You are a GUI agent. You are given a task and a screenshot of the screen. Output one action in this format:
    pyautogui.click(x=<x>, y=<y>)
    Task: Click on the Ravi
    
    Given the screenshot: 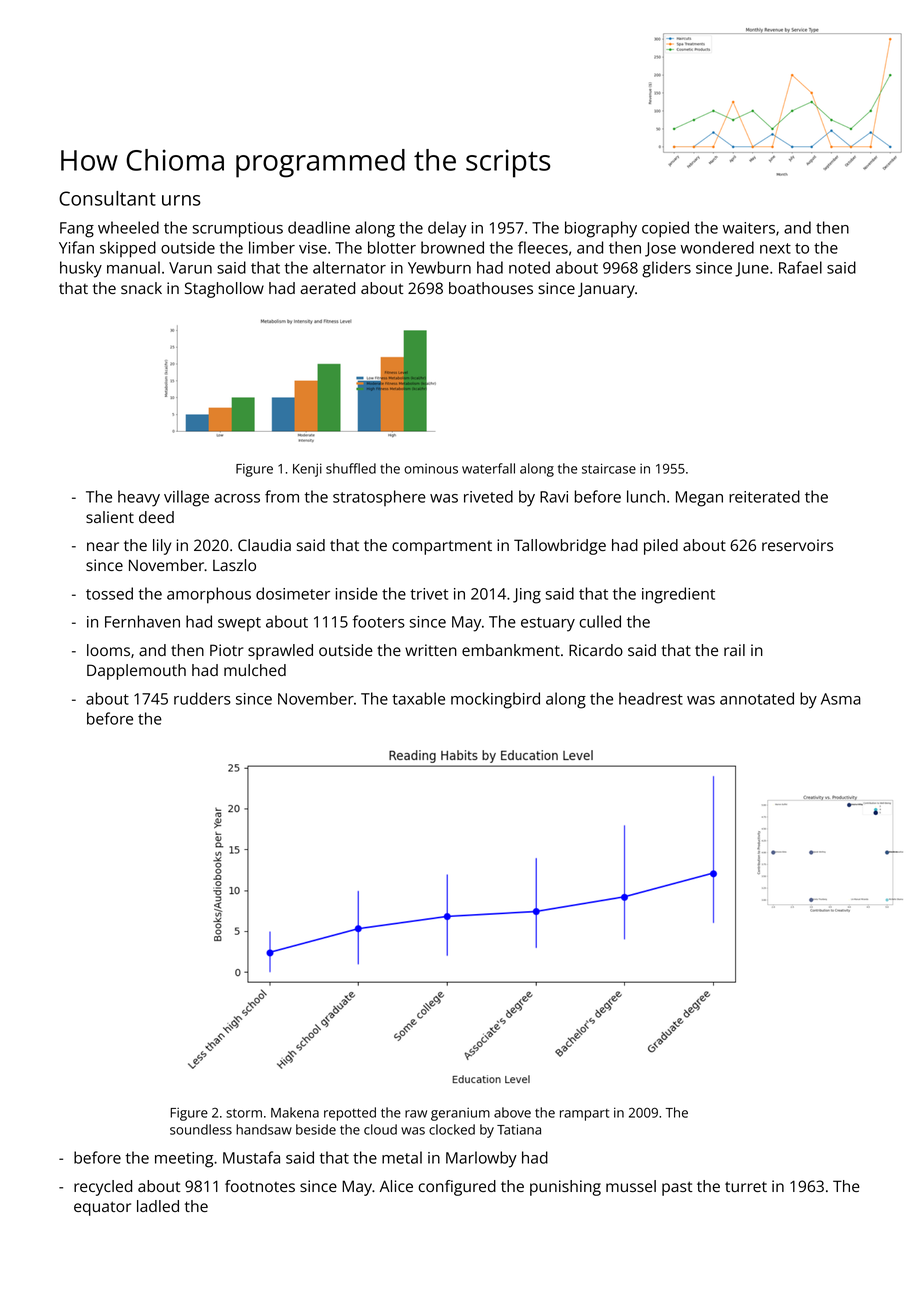 What is the action you would take?
    pyautogui.click(x=554, y=497)
